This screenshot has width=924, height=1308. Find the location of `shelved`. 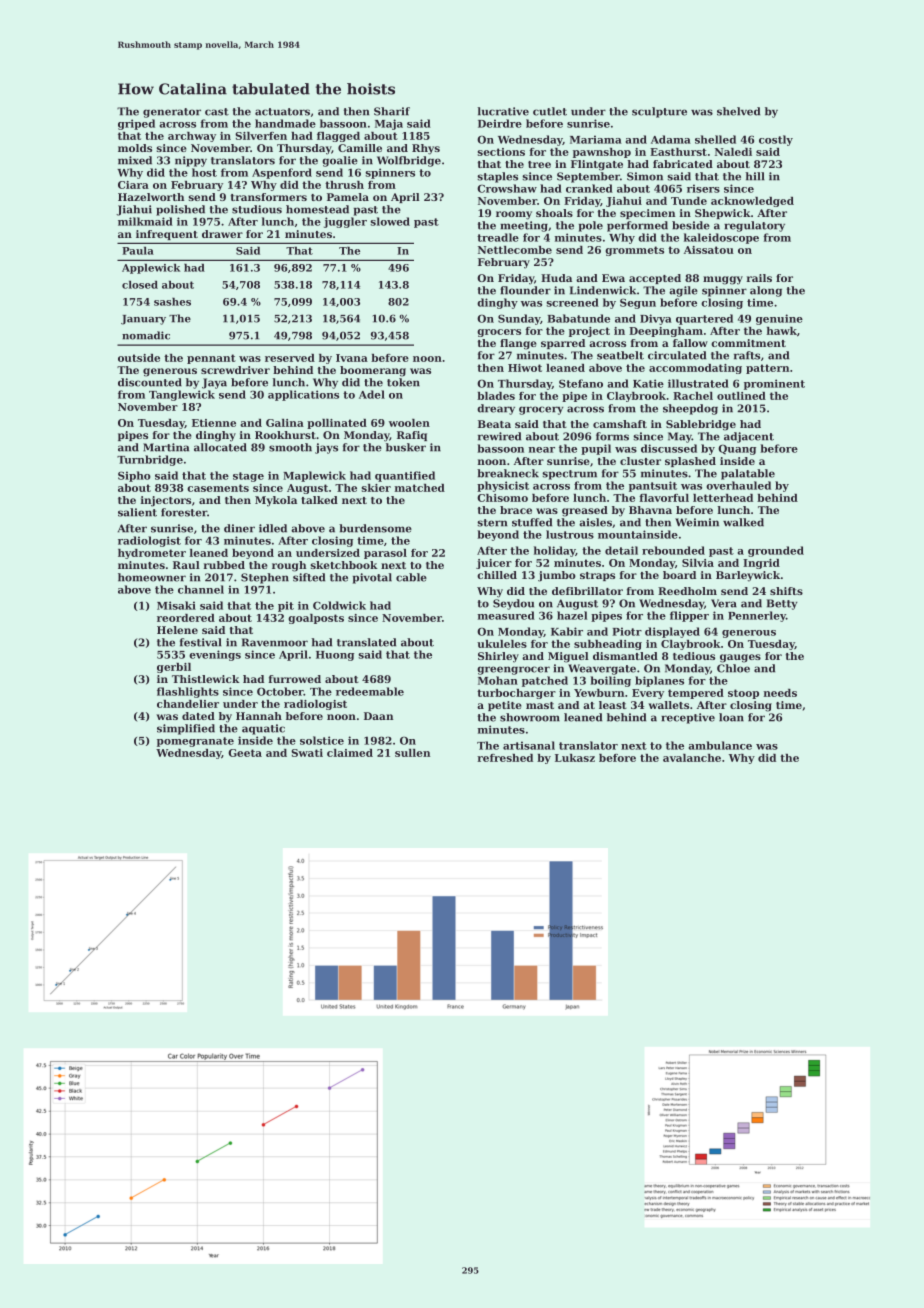

shelved is located at coordinates (738, 111).
